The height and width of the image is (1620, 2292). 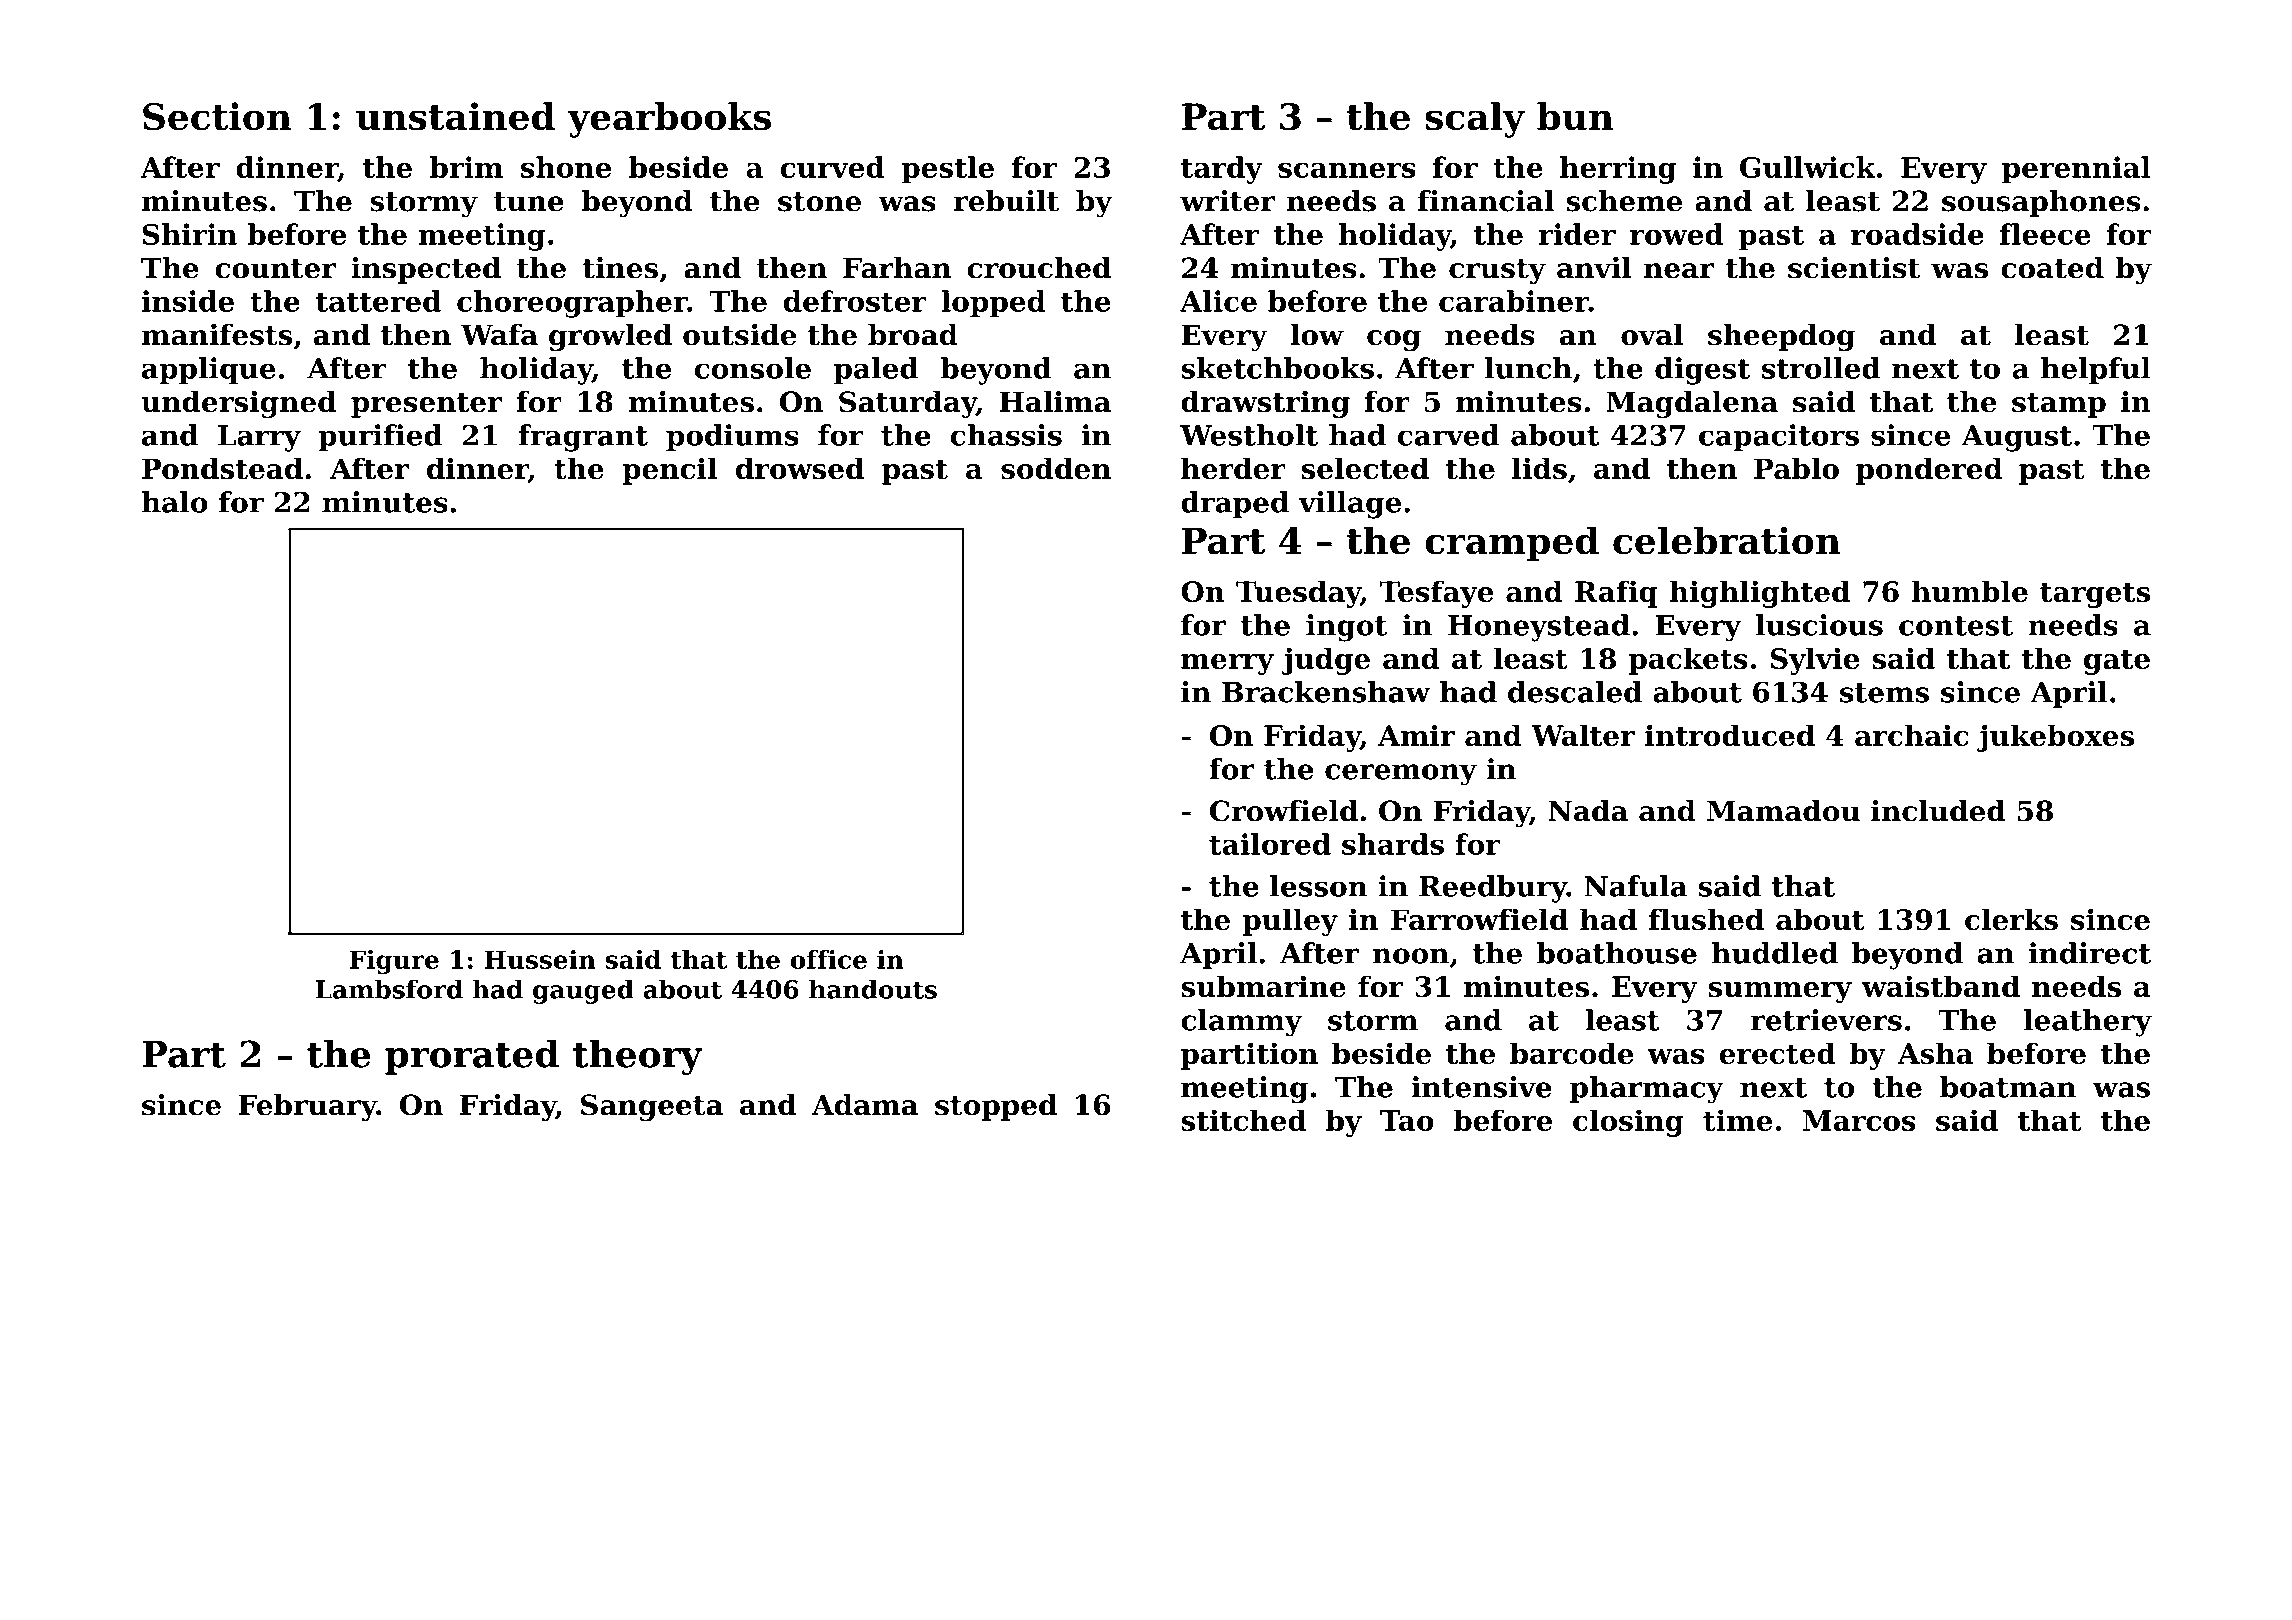 I want to click on Sangeeta, so click(x=652, y=1107).
